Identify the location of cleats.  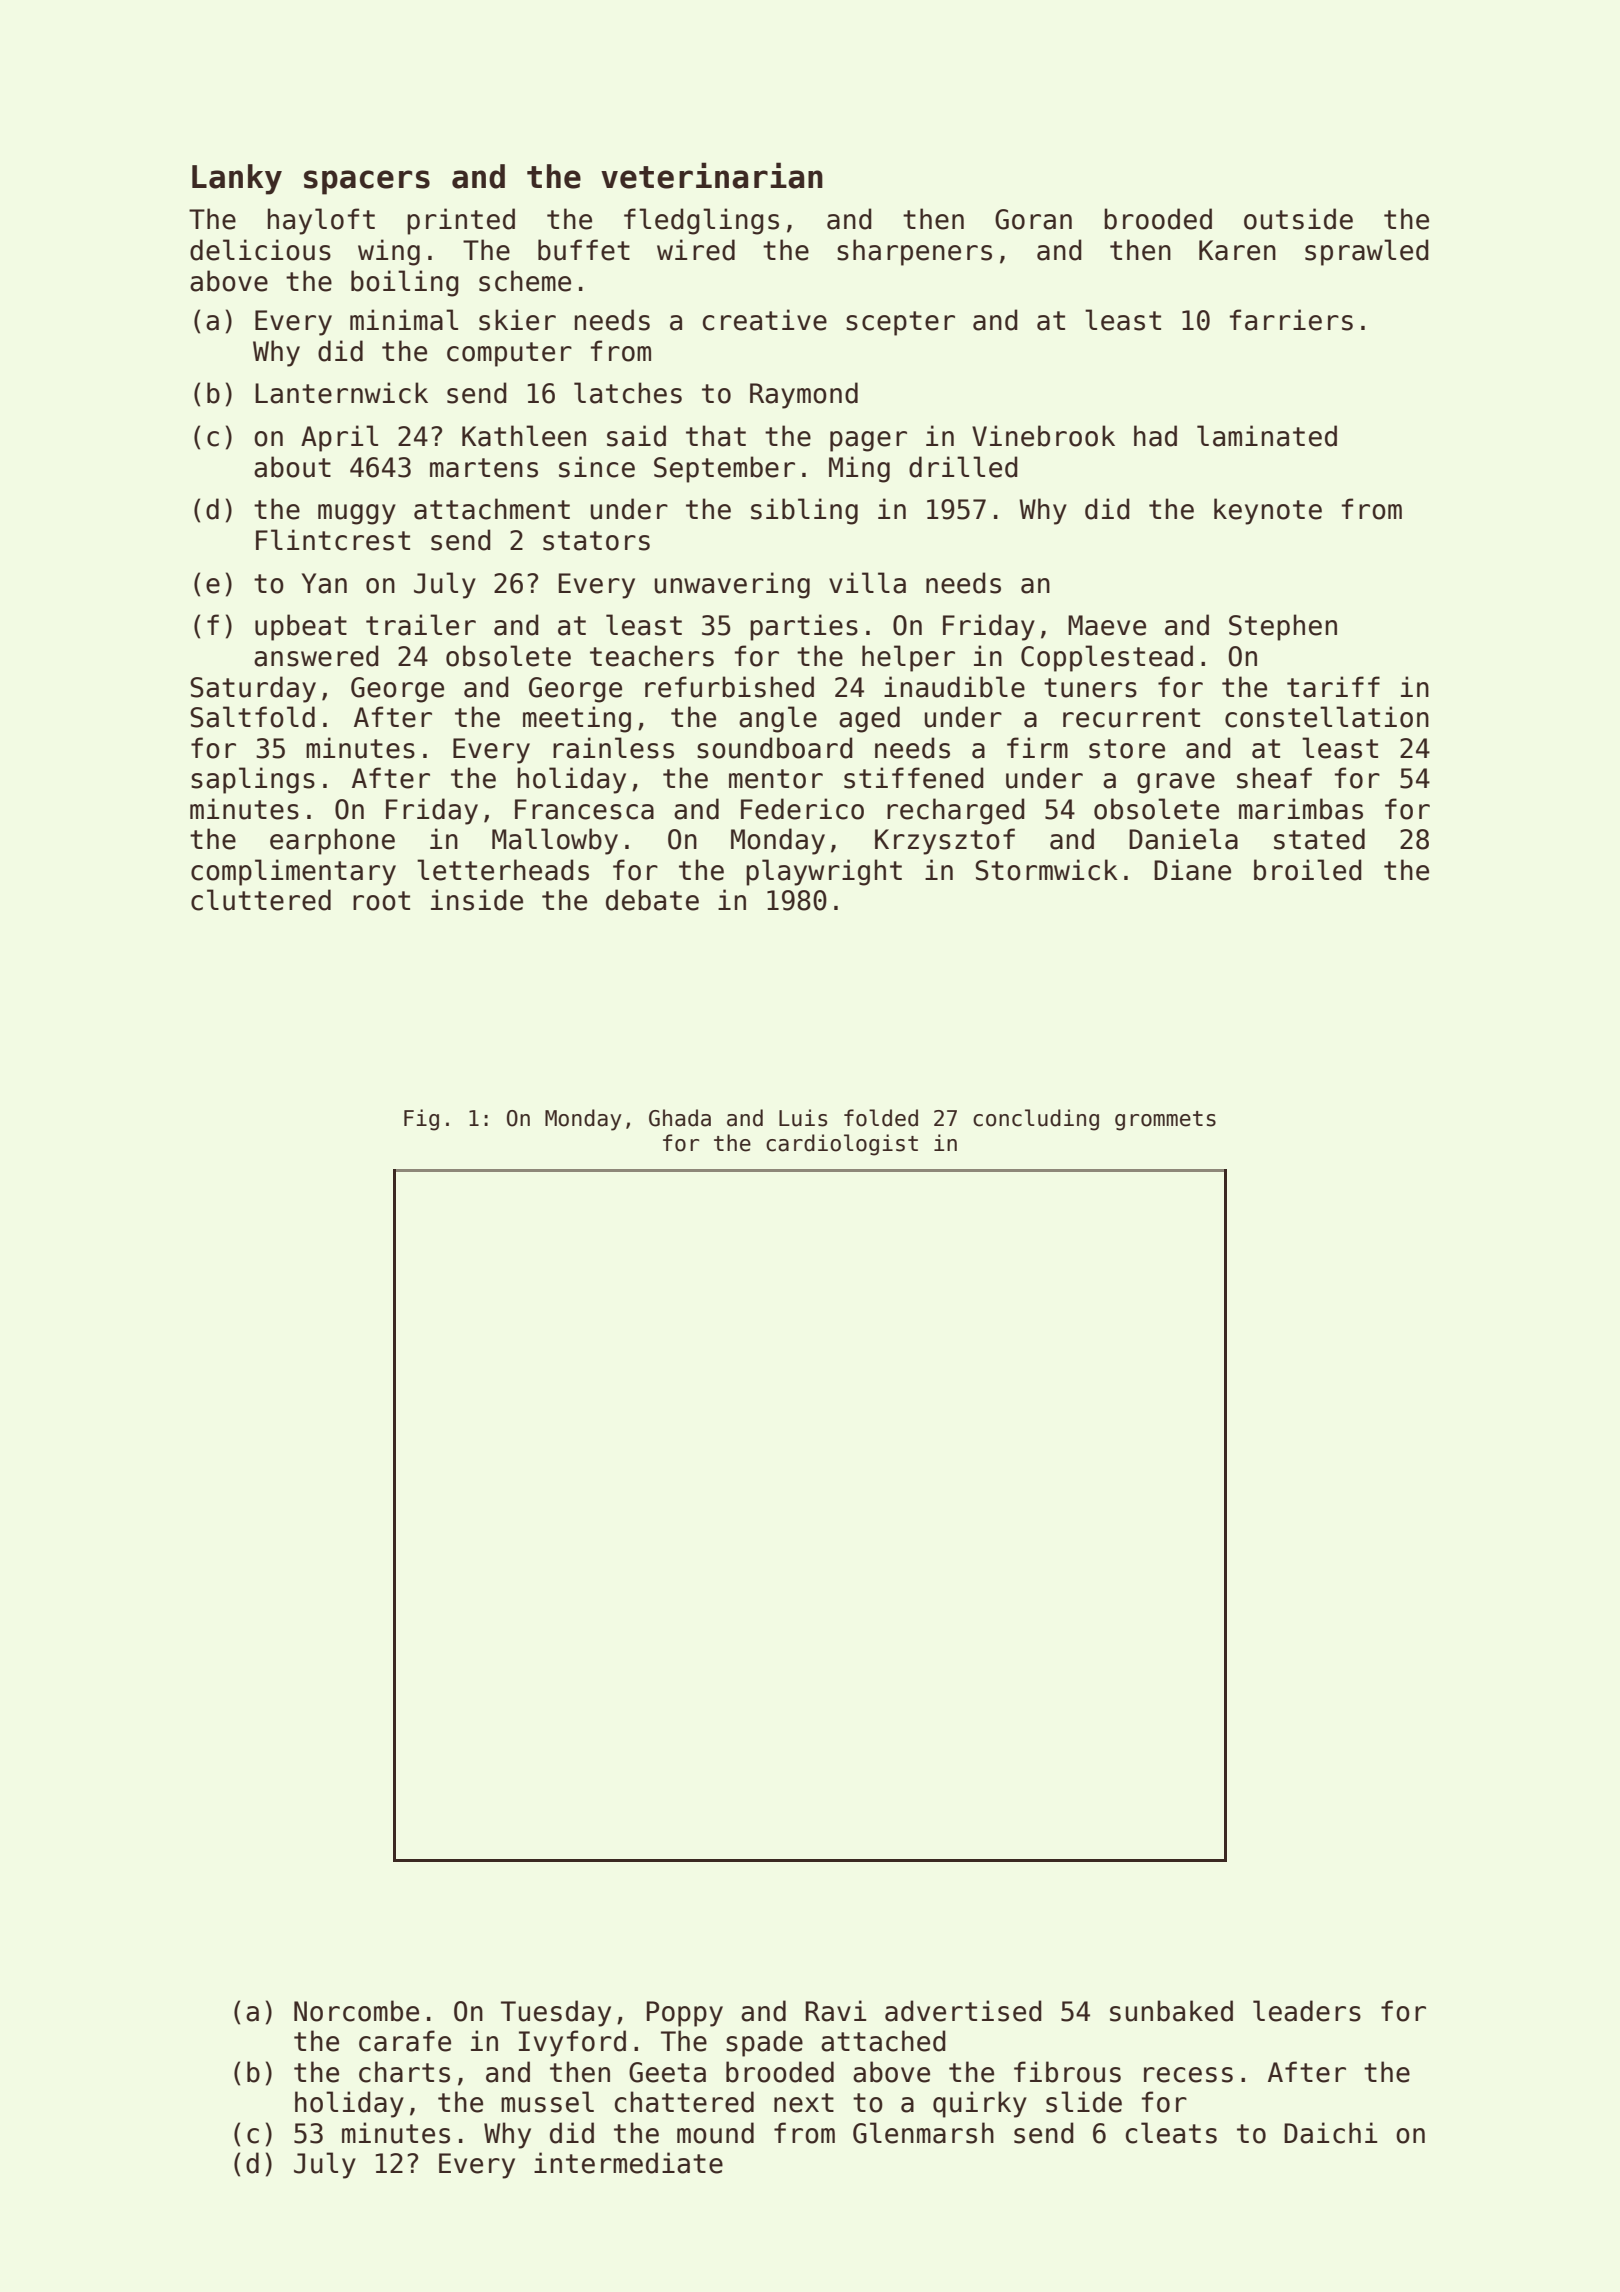
(1171, 2133).
